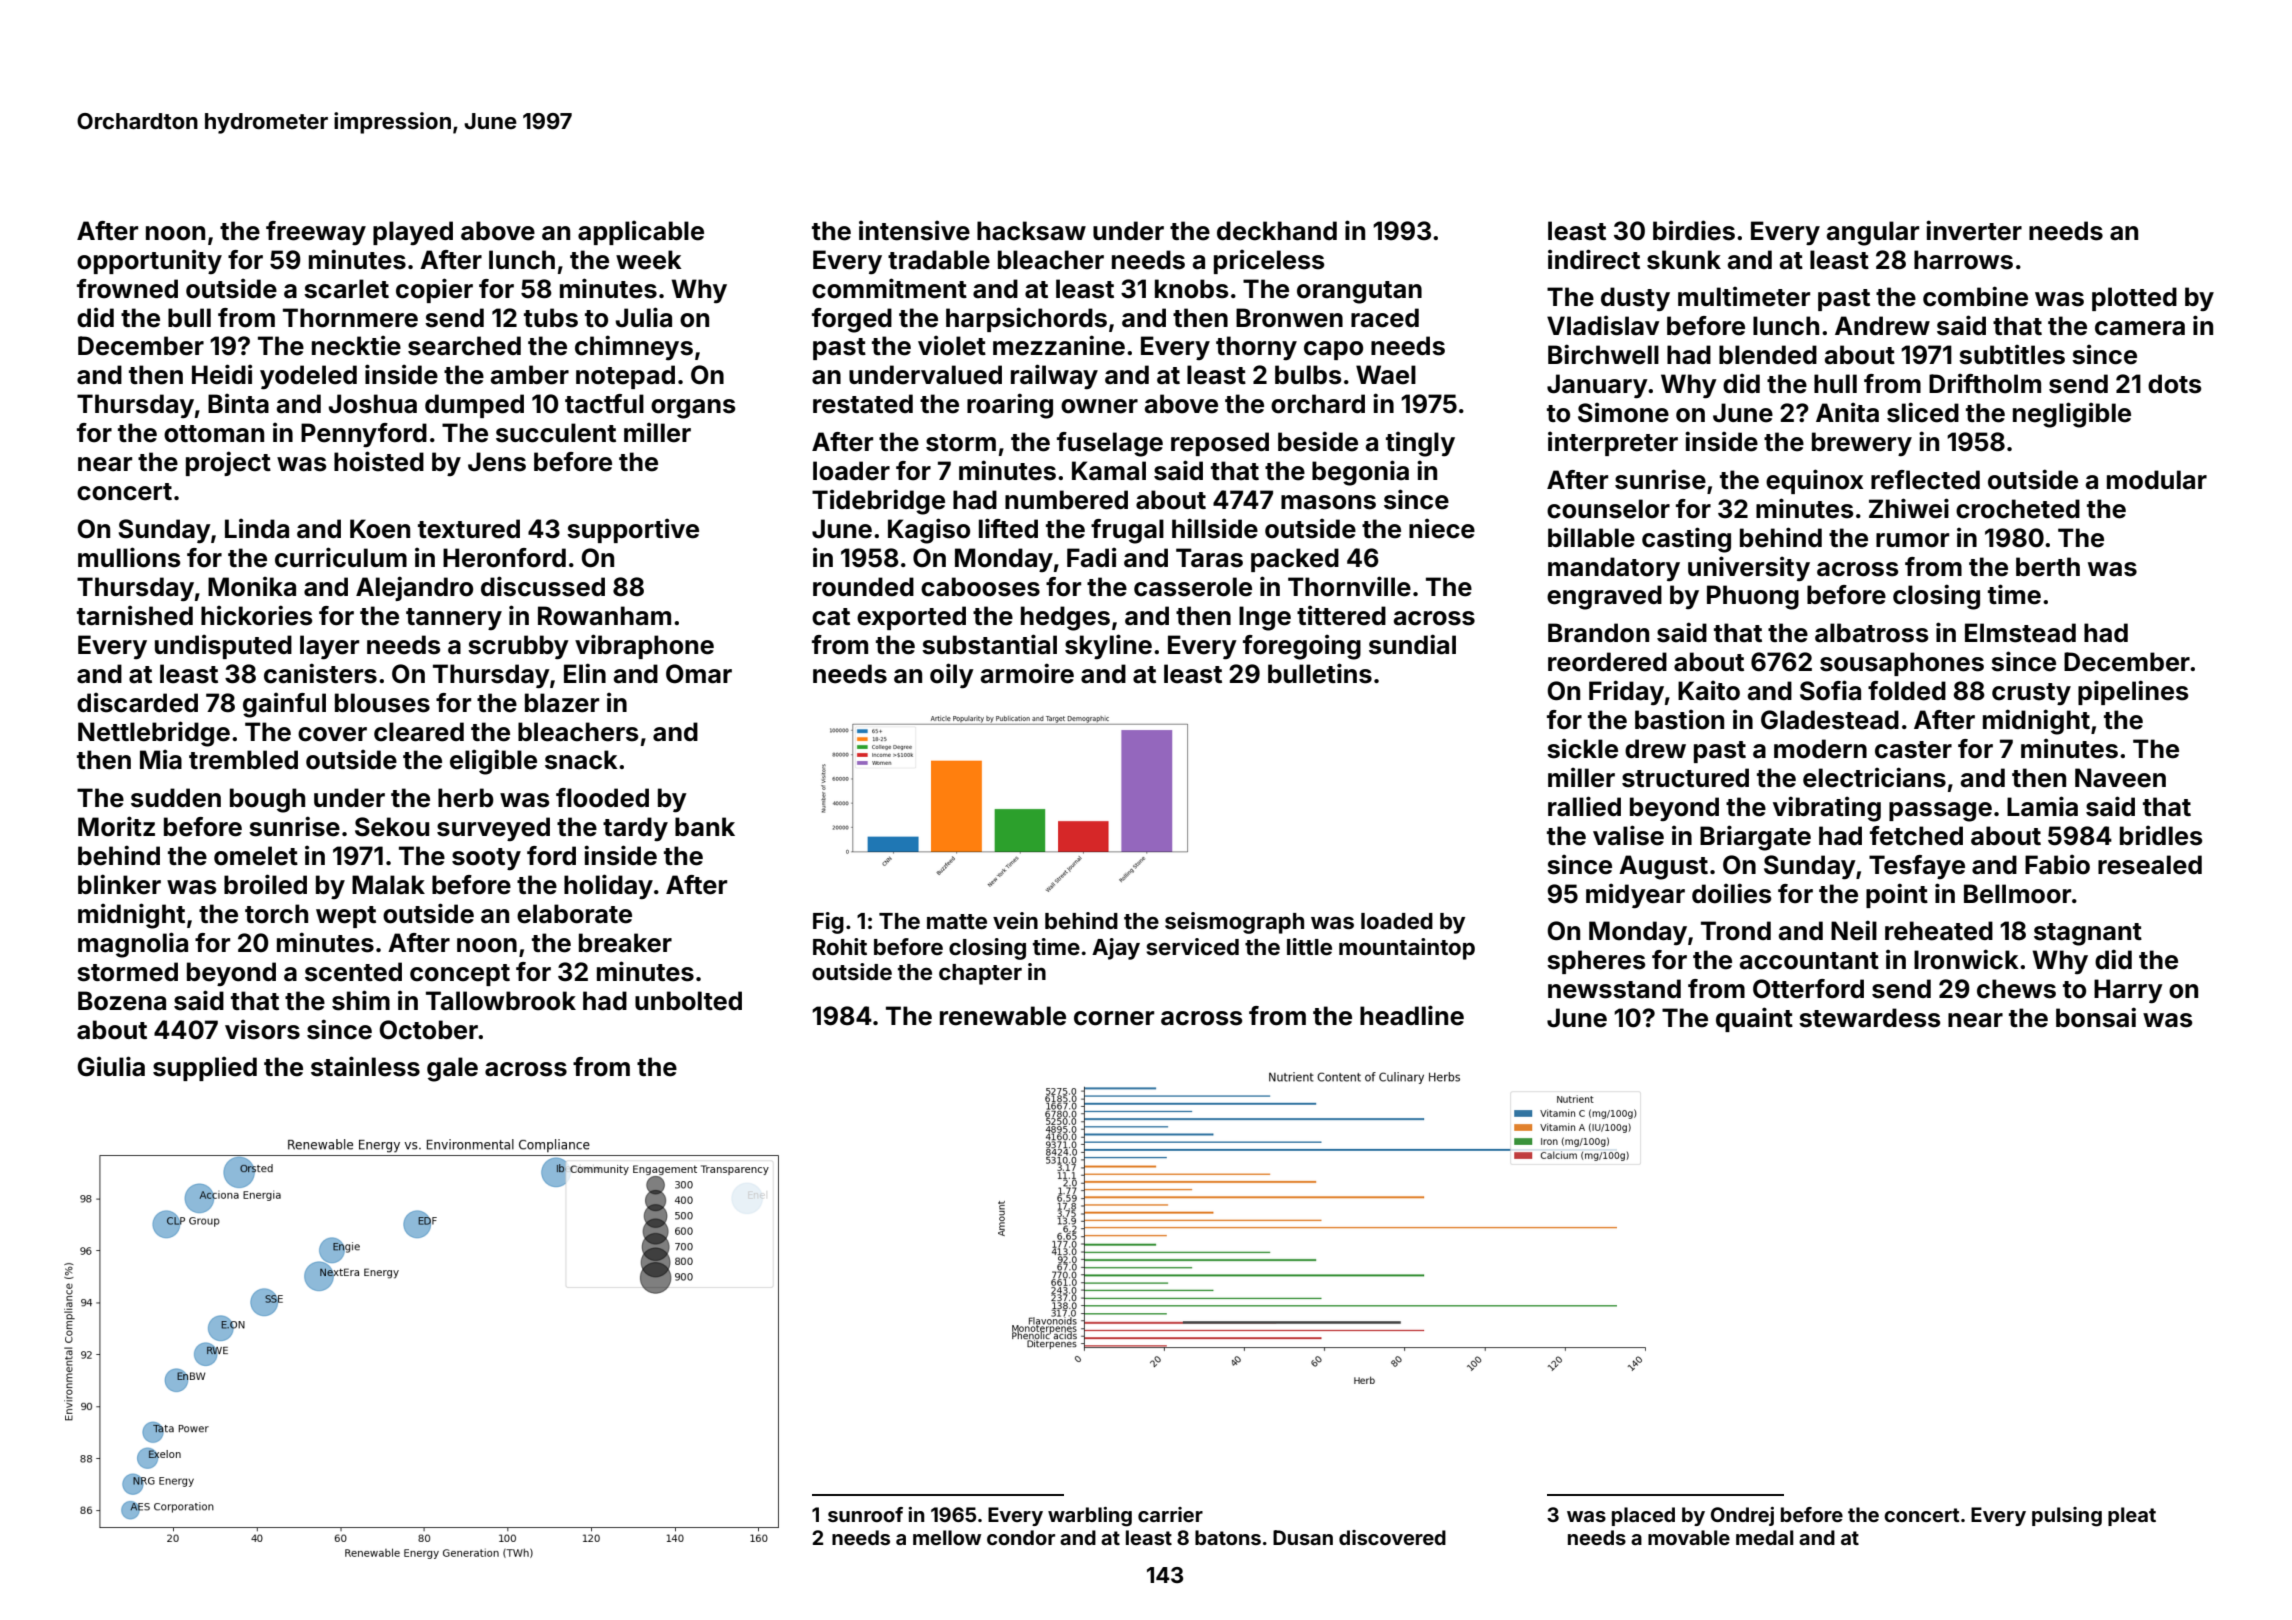 The height and width of the screenshot is (1620, 2292). Describe the element at coordinates (486, 859) in the screenshot. I see `sooty` at that location.
